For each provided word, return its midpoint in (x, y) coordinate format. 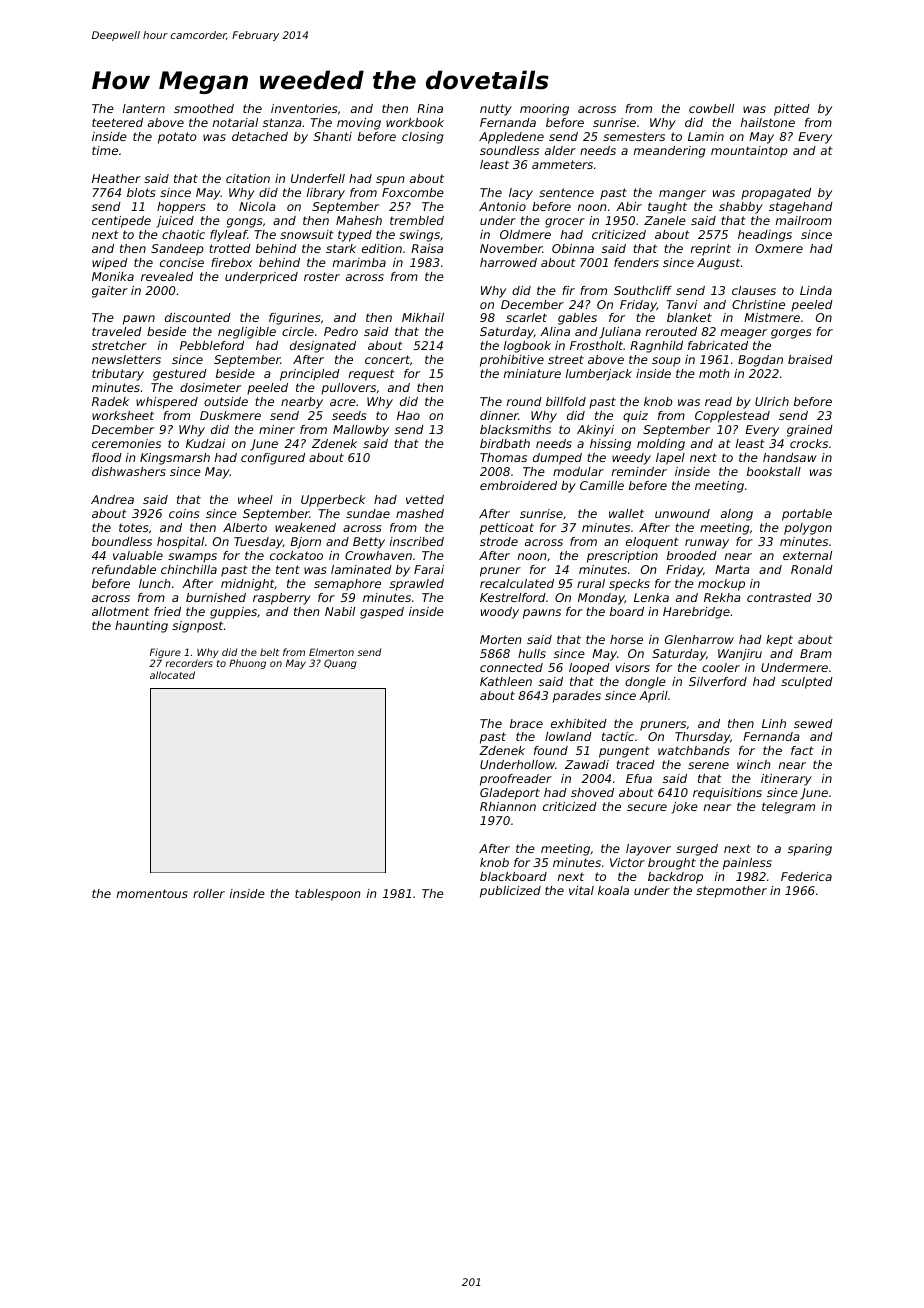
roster (322, 276)
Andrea (112, 499)
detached (260, 136)
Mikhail (423, 317)
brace (526, 723)
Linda (816, 290)
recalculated (517, 583)
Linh (774, 723)
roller (209, 893)
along (737, 515)
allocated (172, 675)
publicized (510, 892)
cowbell (711, 108)
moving (359, 124)
